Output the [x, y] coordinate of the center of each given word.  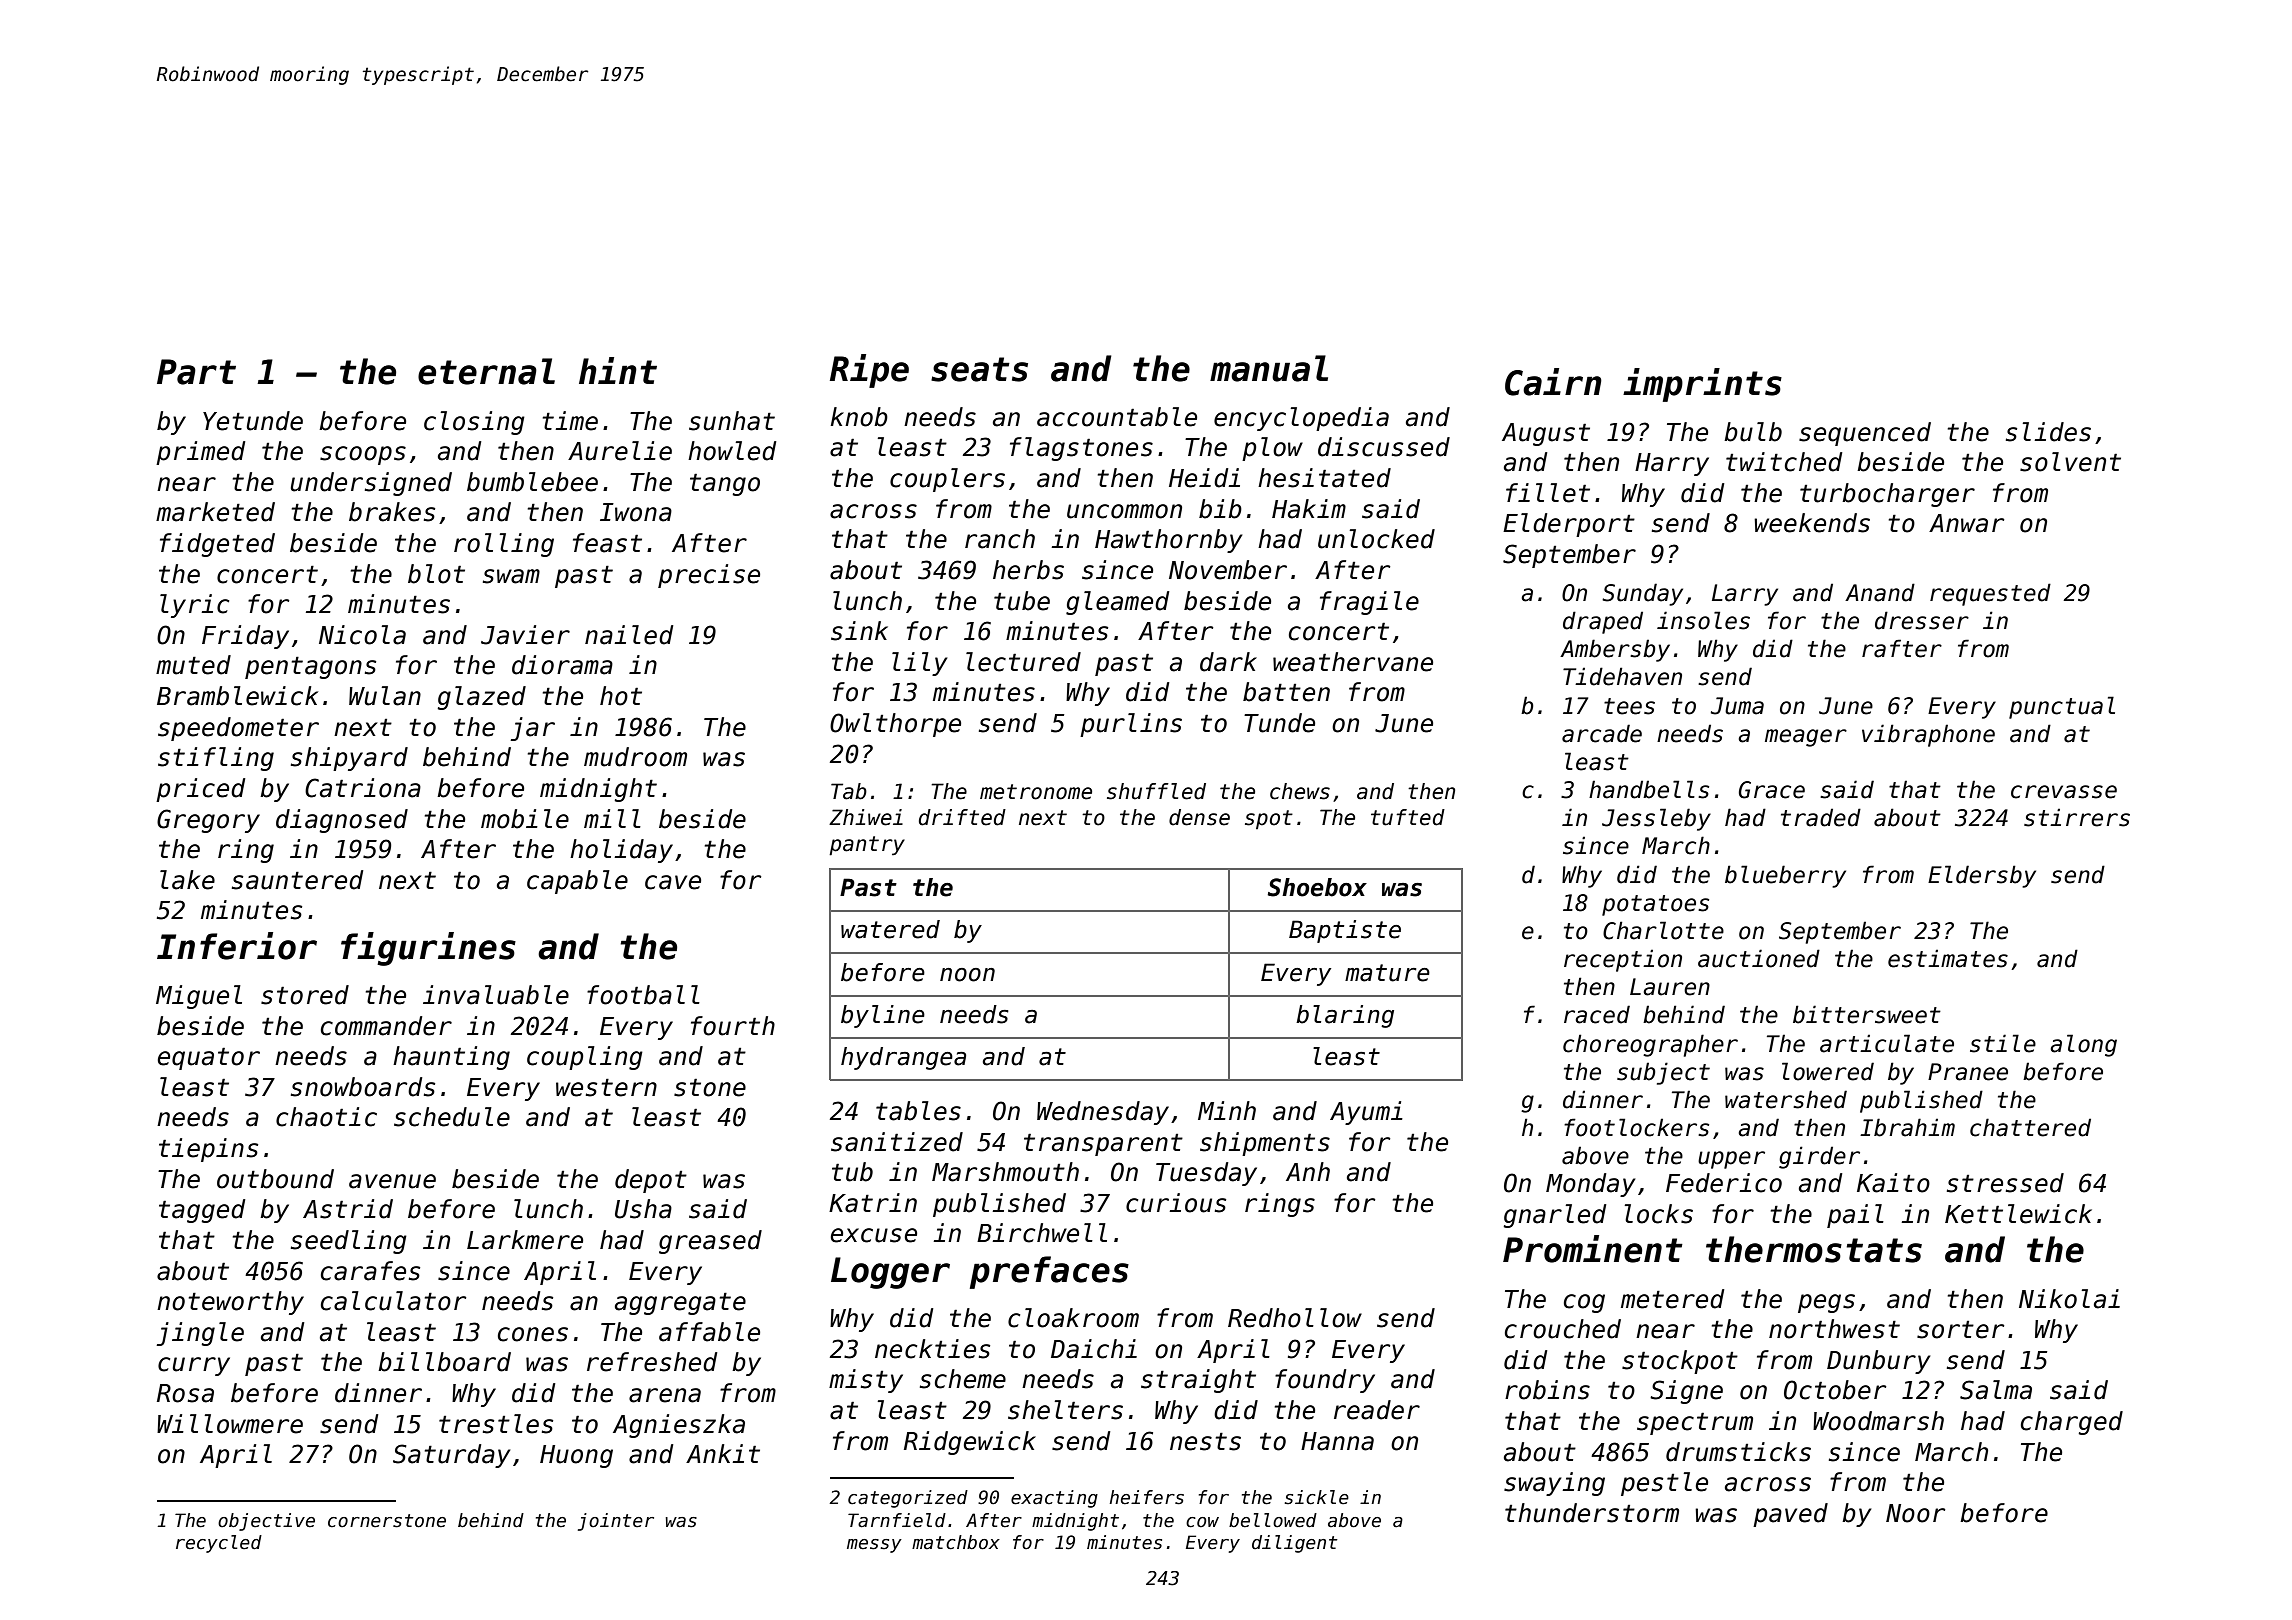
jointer [616, 1522]
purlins [1131, 725]
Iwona [636, 512]
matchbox [956, 1542]
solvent [2070, 462]
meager [1806, 738]
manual [1269, 368]
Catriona [363, 788]
